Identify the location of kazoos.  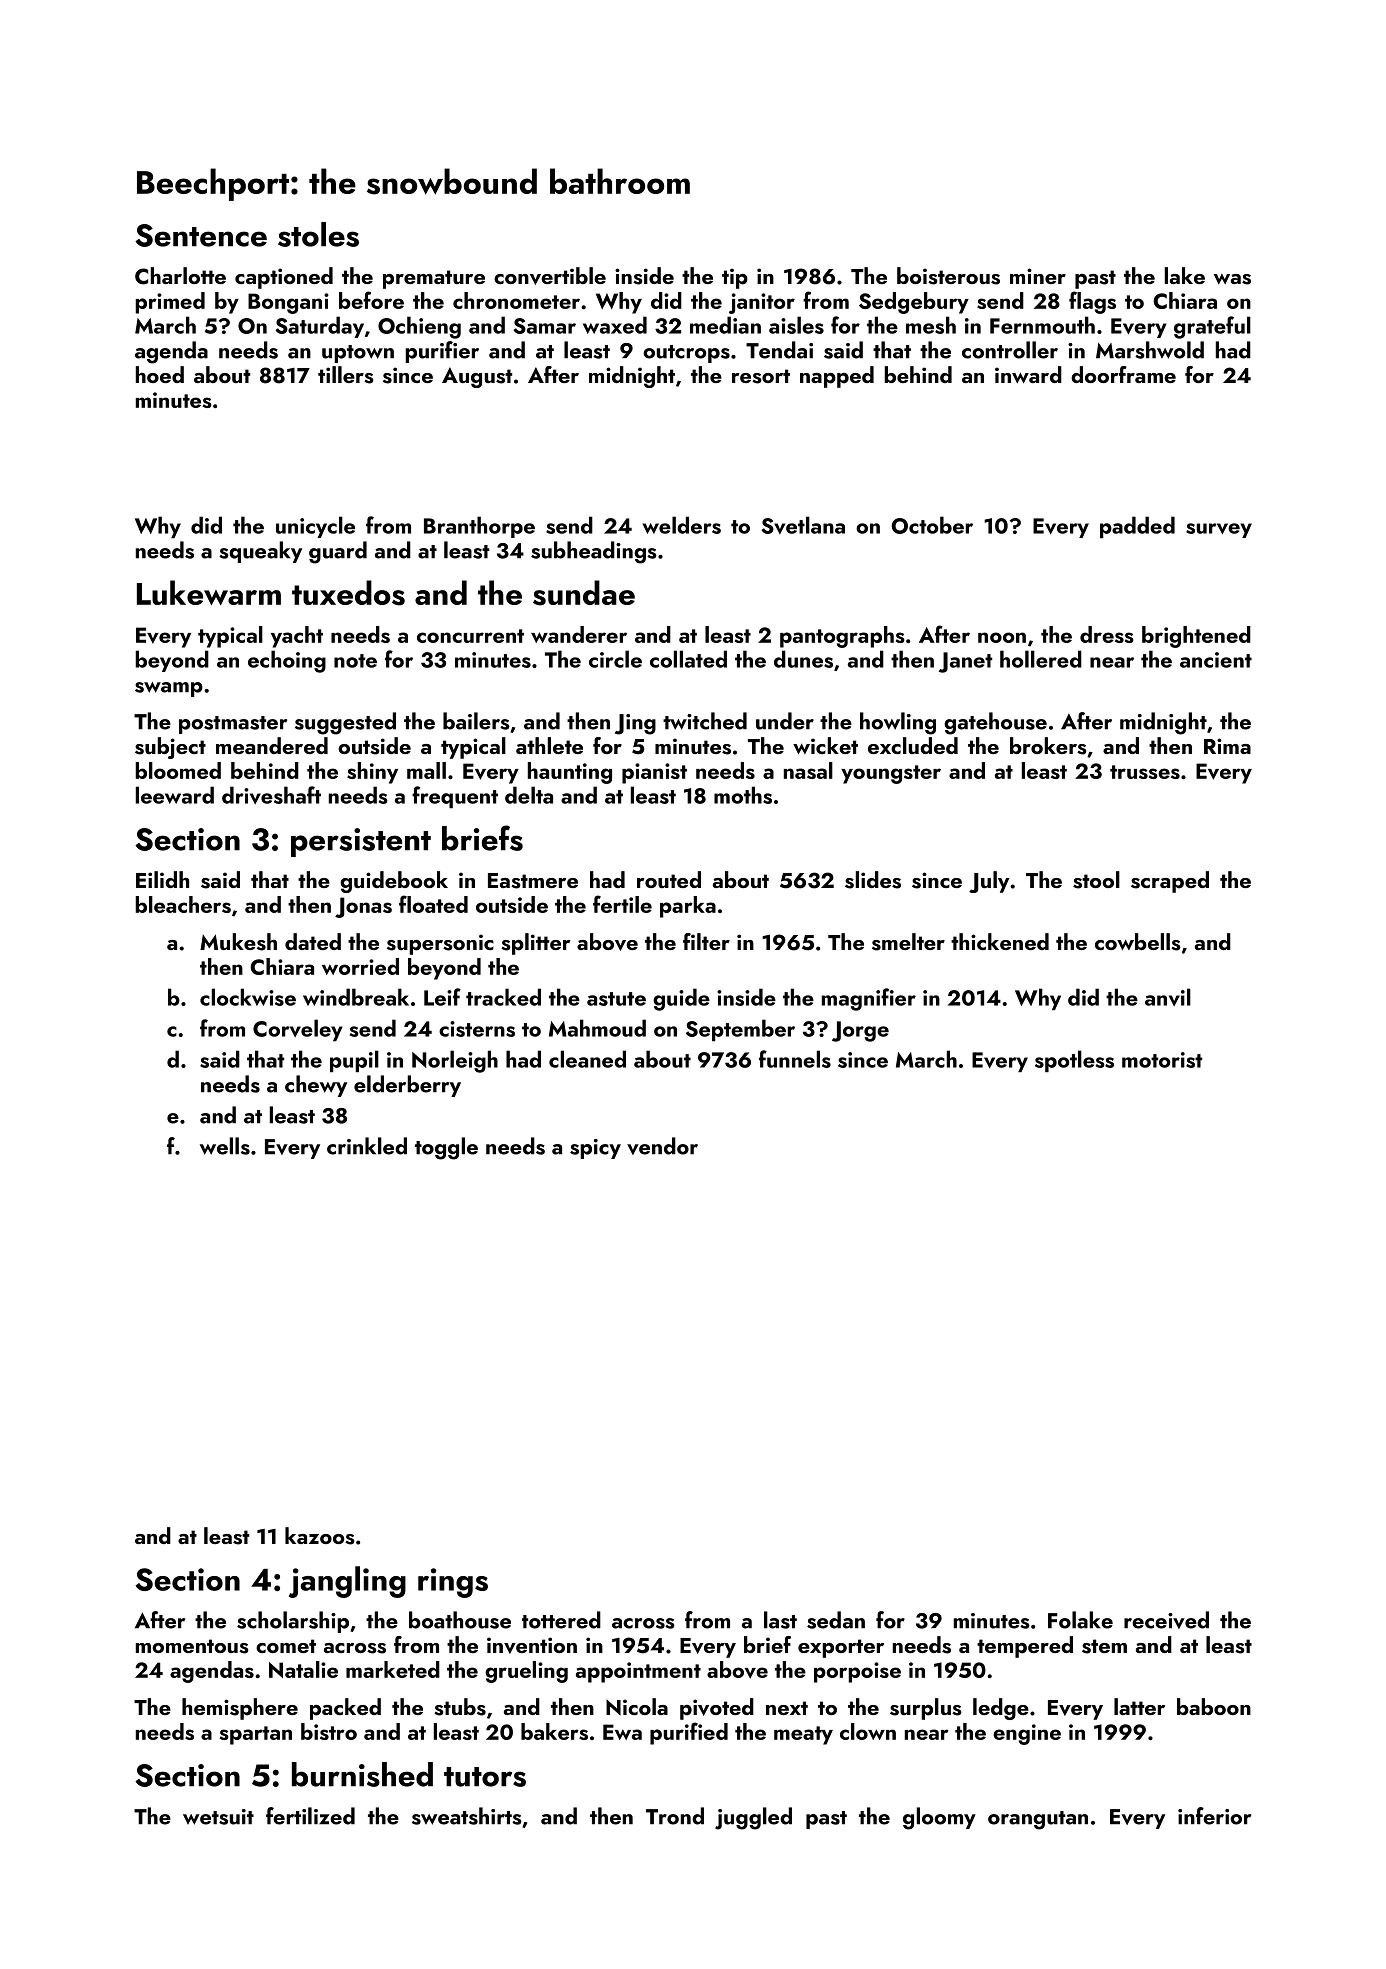
(320, 1536).
